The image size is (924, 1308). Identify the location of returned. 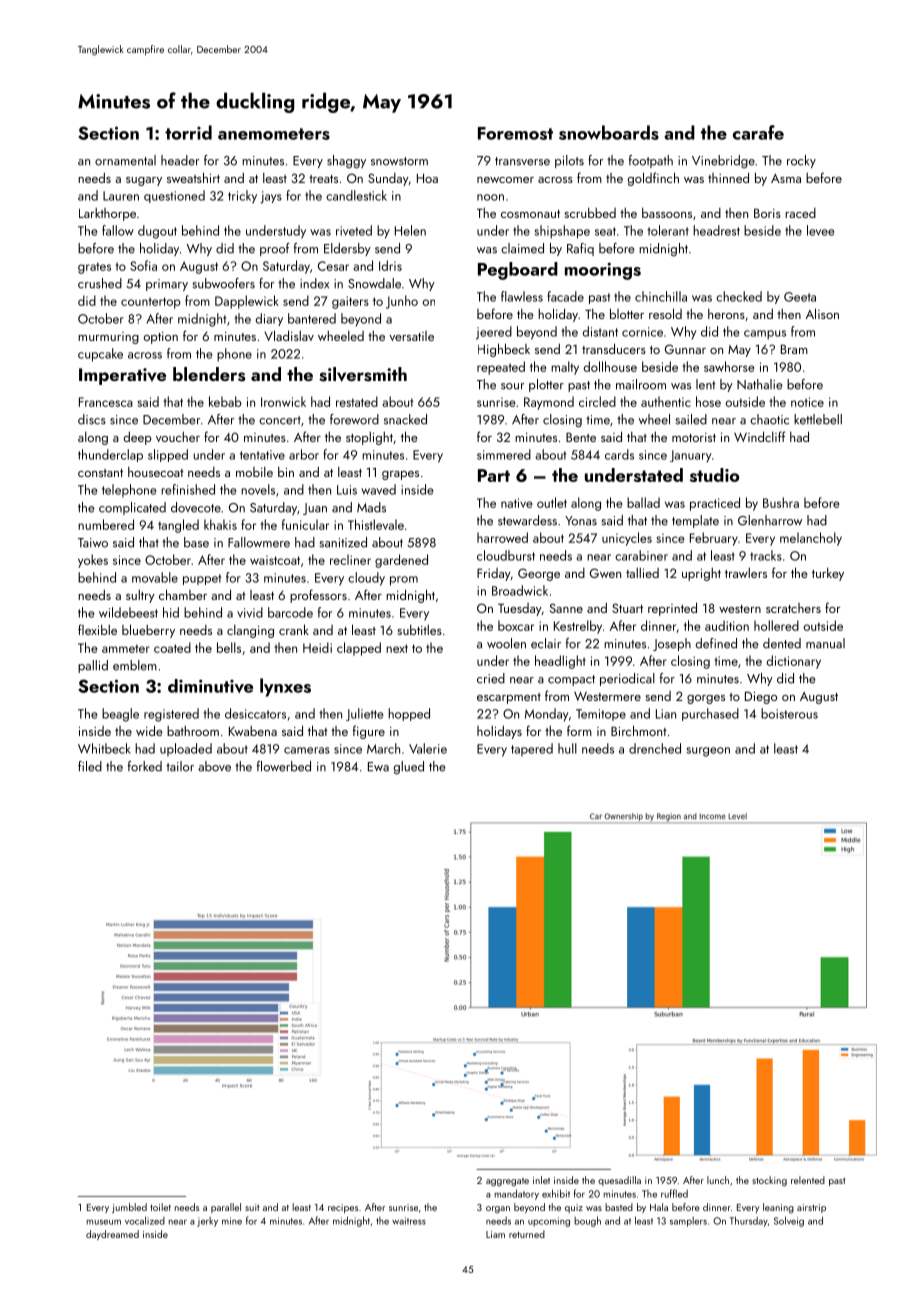
(527, 1234).
